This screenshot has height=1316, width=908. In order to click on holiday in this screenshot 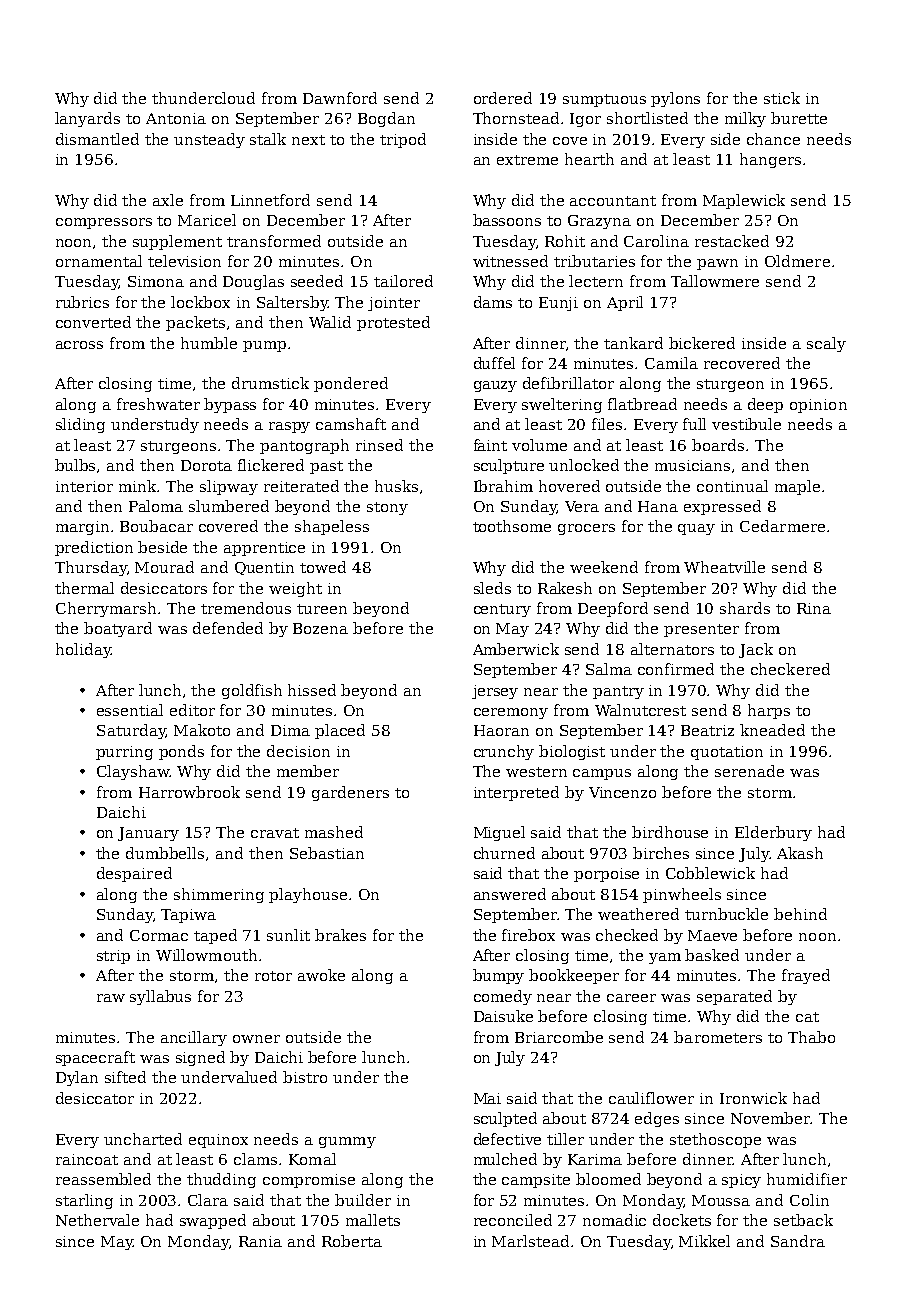, I will do `click(83, 650)`.
